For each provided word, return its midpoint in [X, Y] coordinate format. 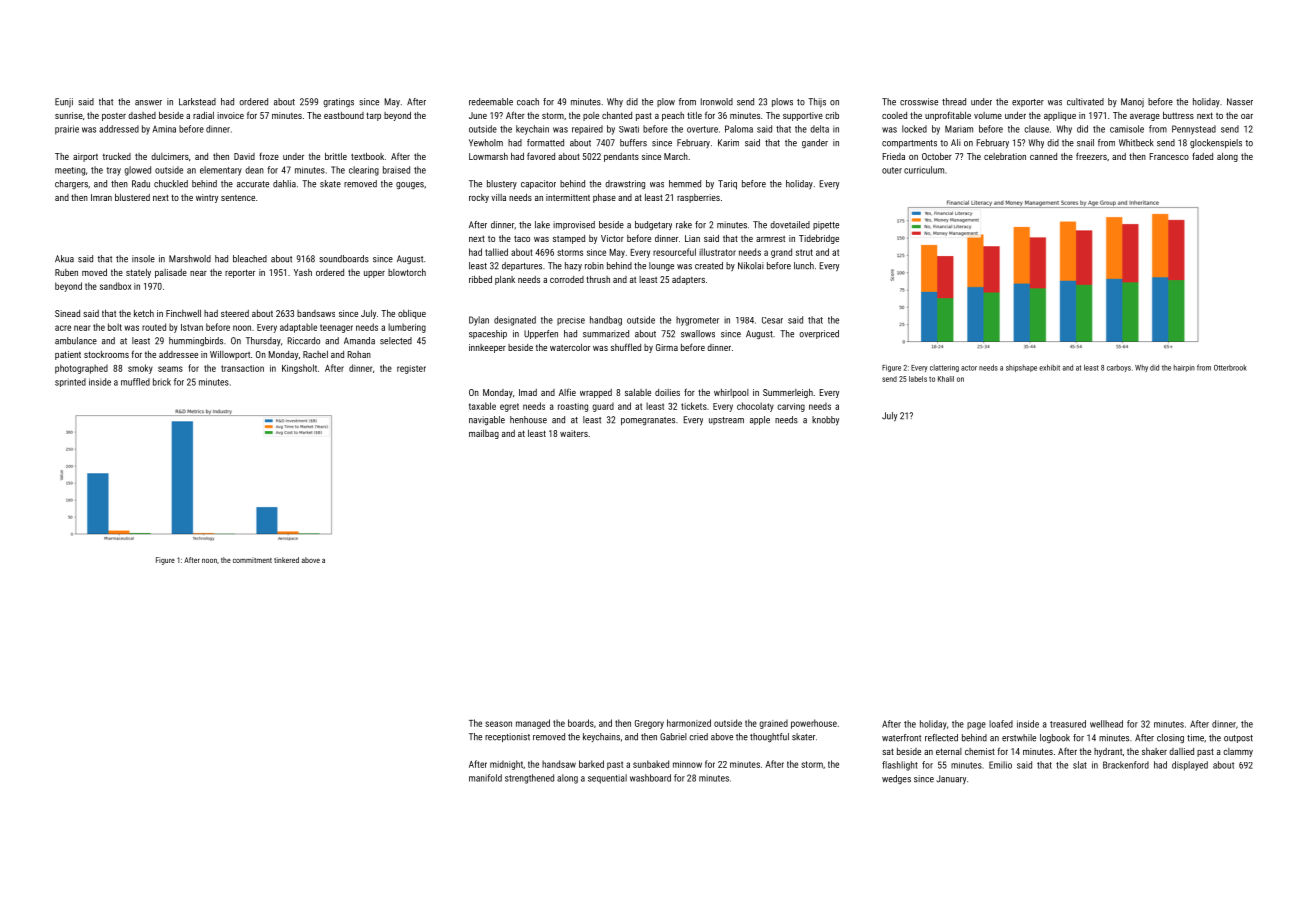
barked [591, 764]
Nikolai [751, 266]
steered [235, 313]
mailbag [484, 434]
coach [528, 102]
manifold [485, 778]
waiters [574, 433]
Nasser [1240, 102]
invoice [230, 115]
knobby [825, 421]
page [976, 726]
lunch [804, 266]
